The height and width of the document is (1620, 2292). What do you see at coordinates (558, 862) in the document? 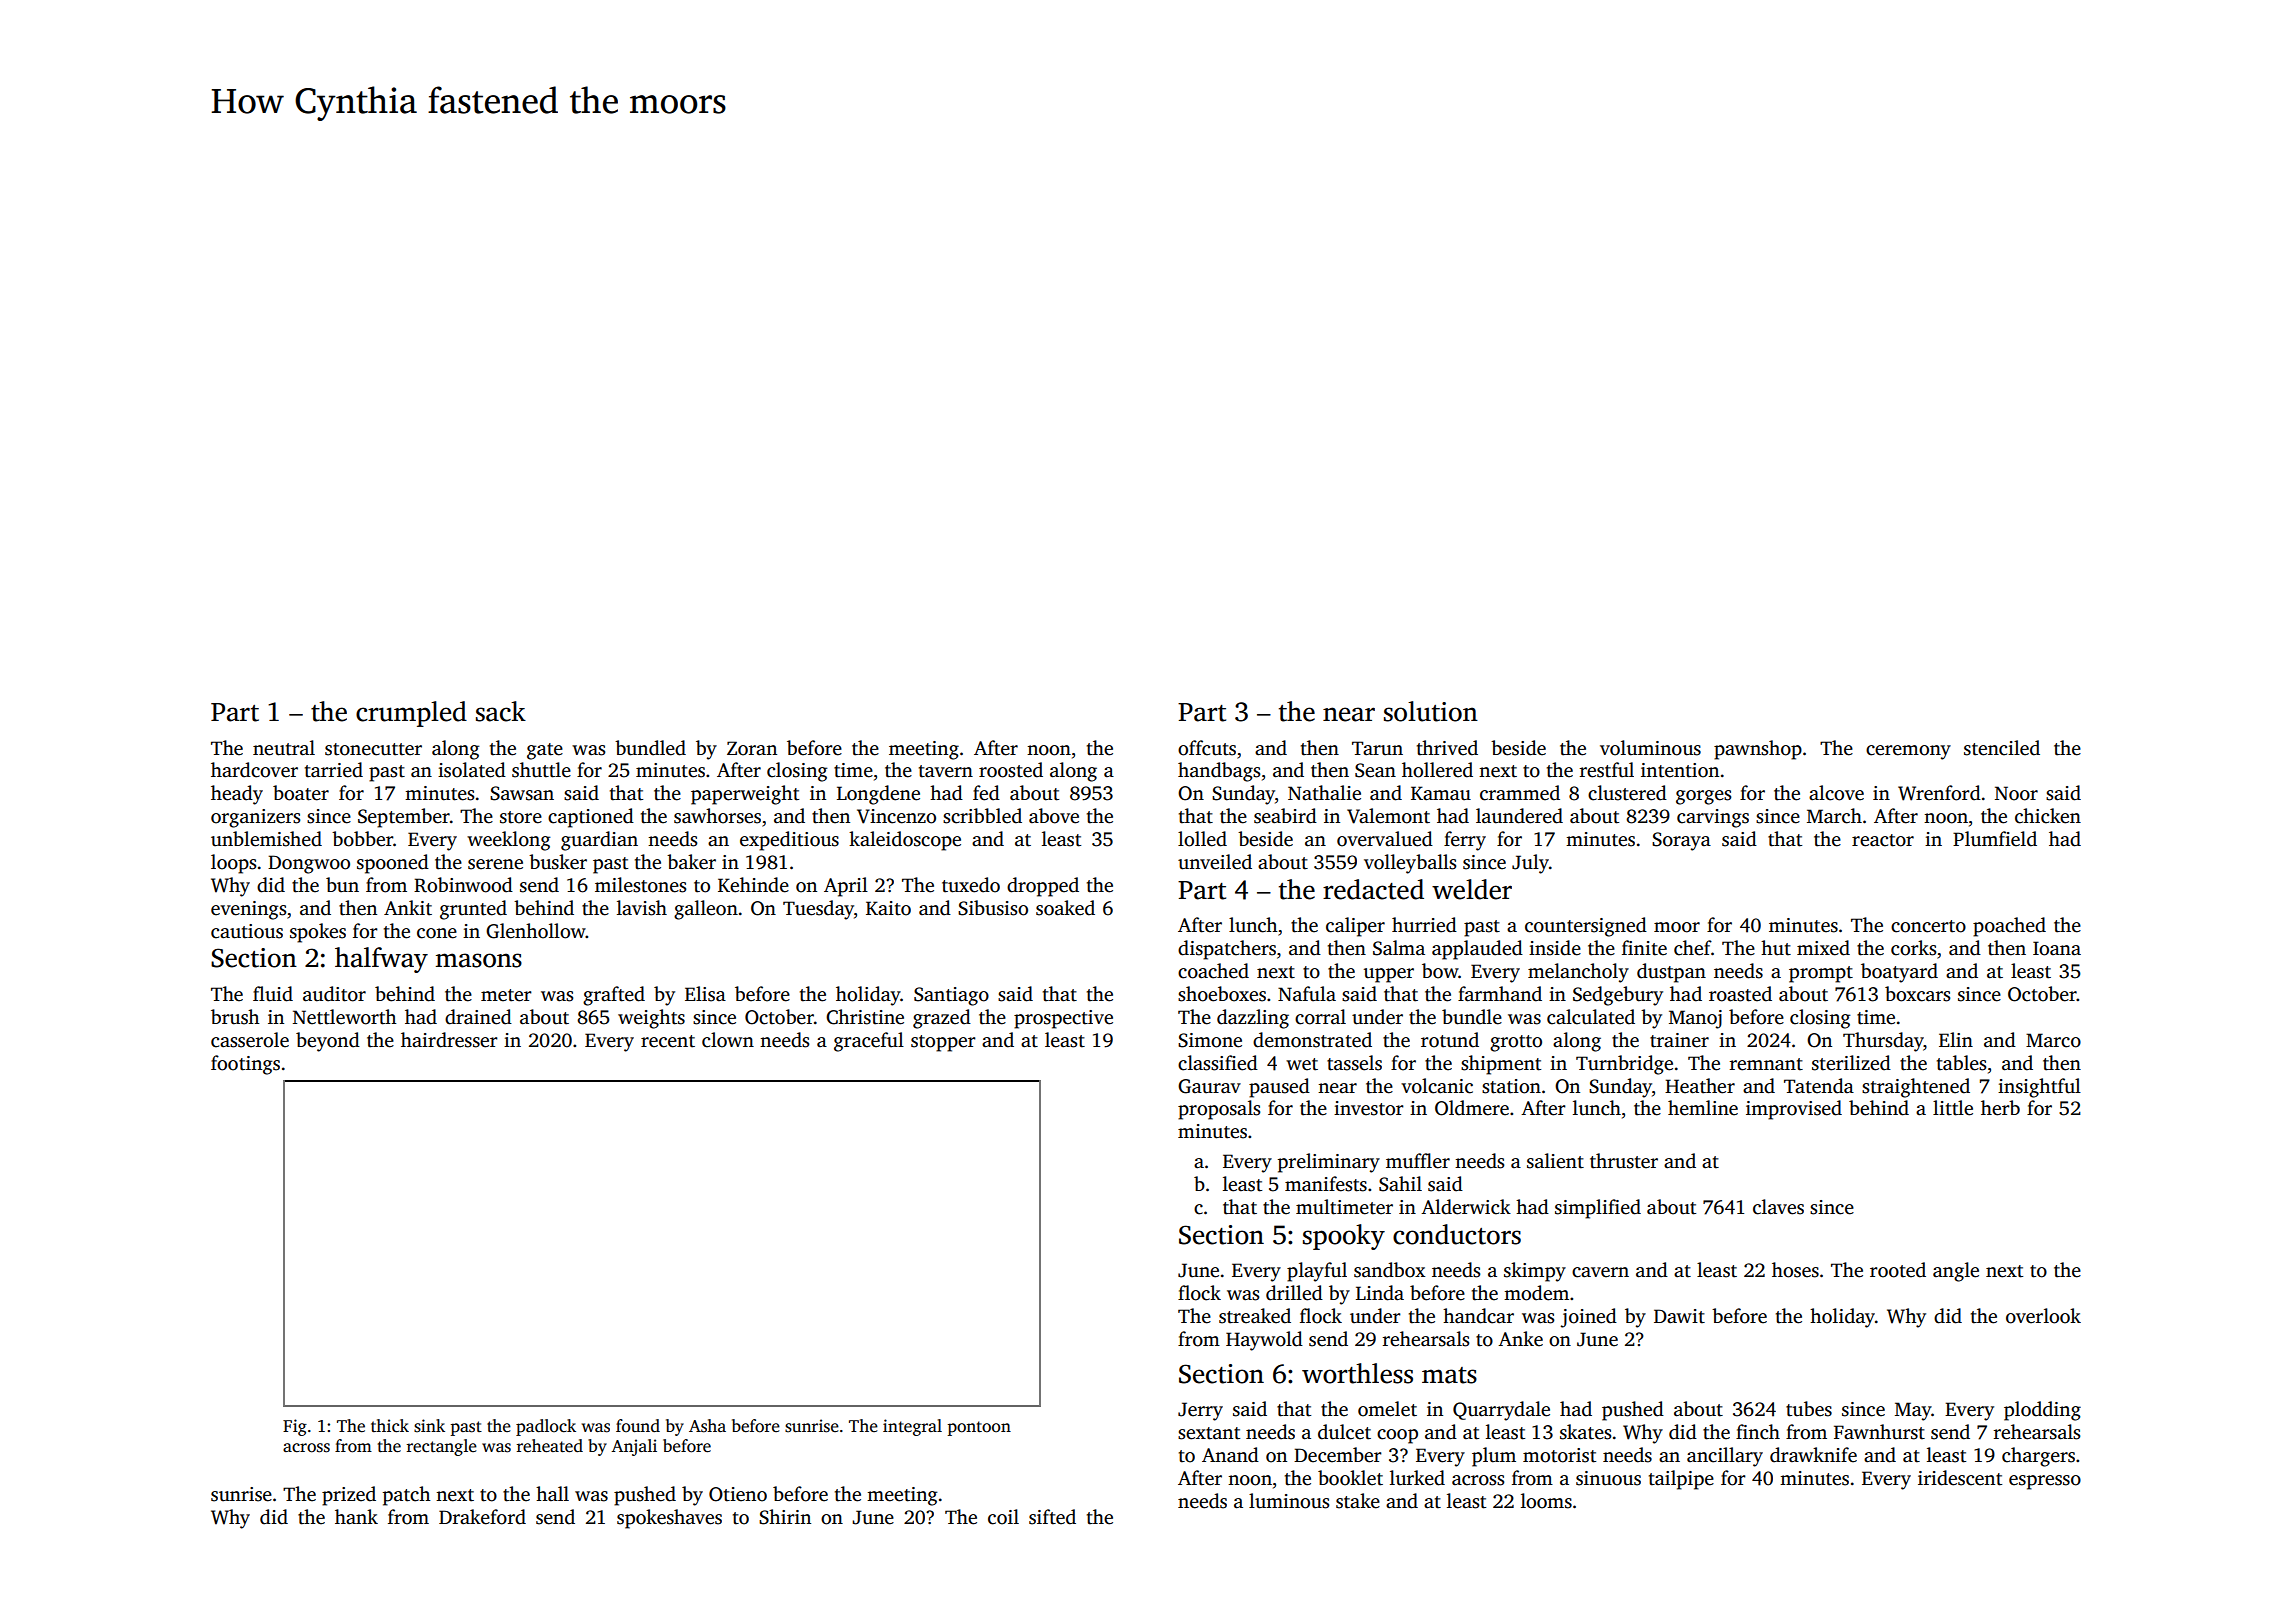
I see `busker` at bounding box center [558, 862].
